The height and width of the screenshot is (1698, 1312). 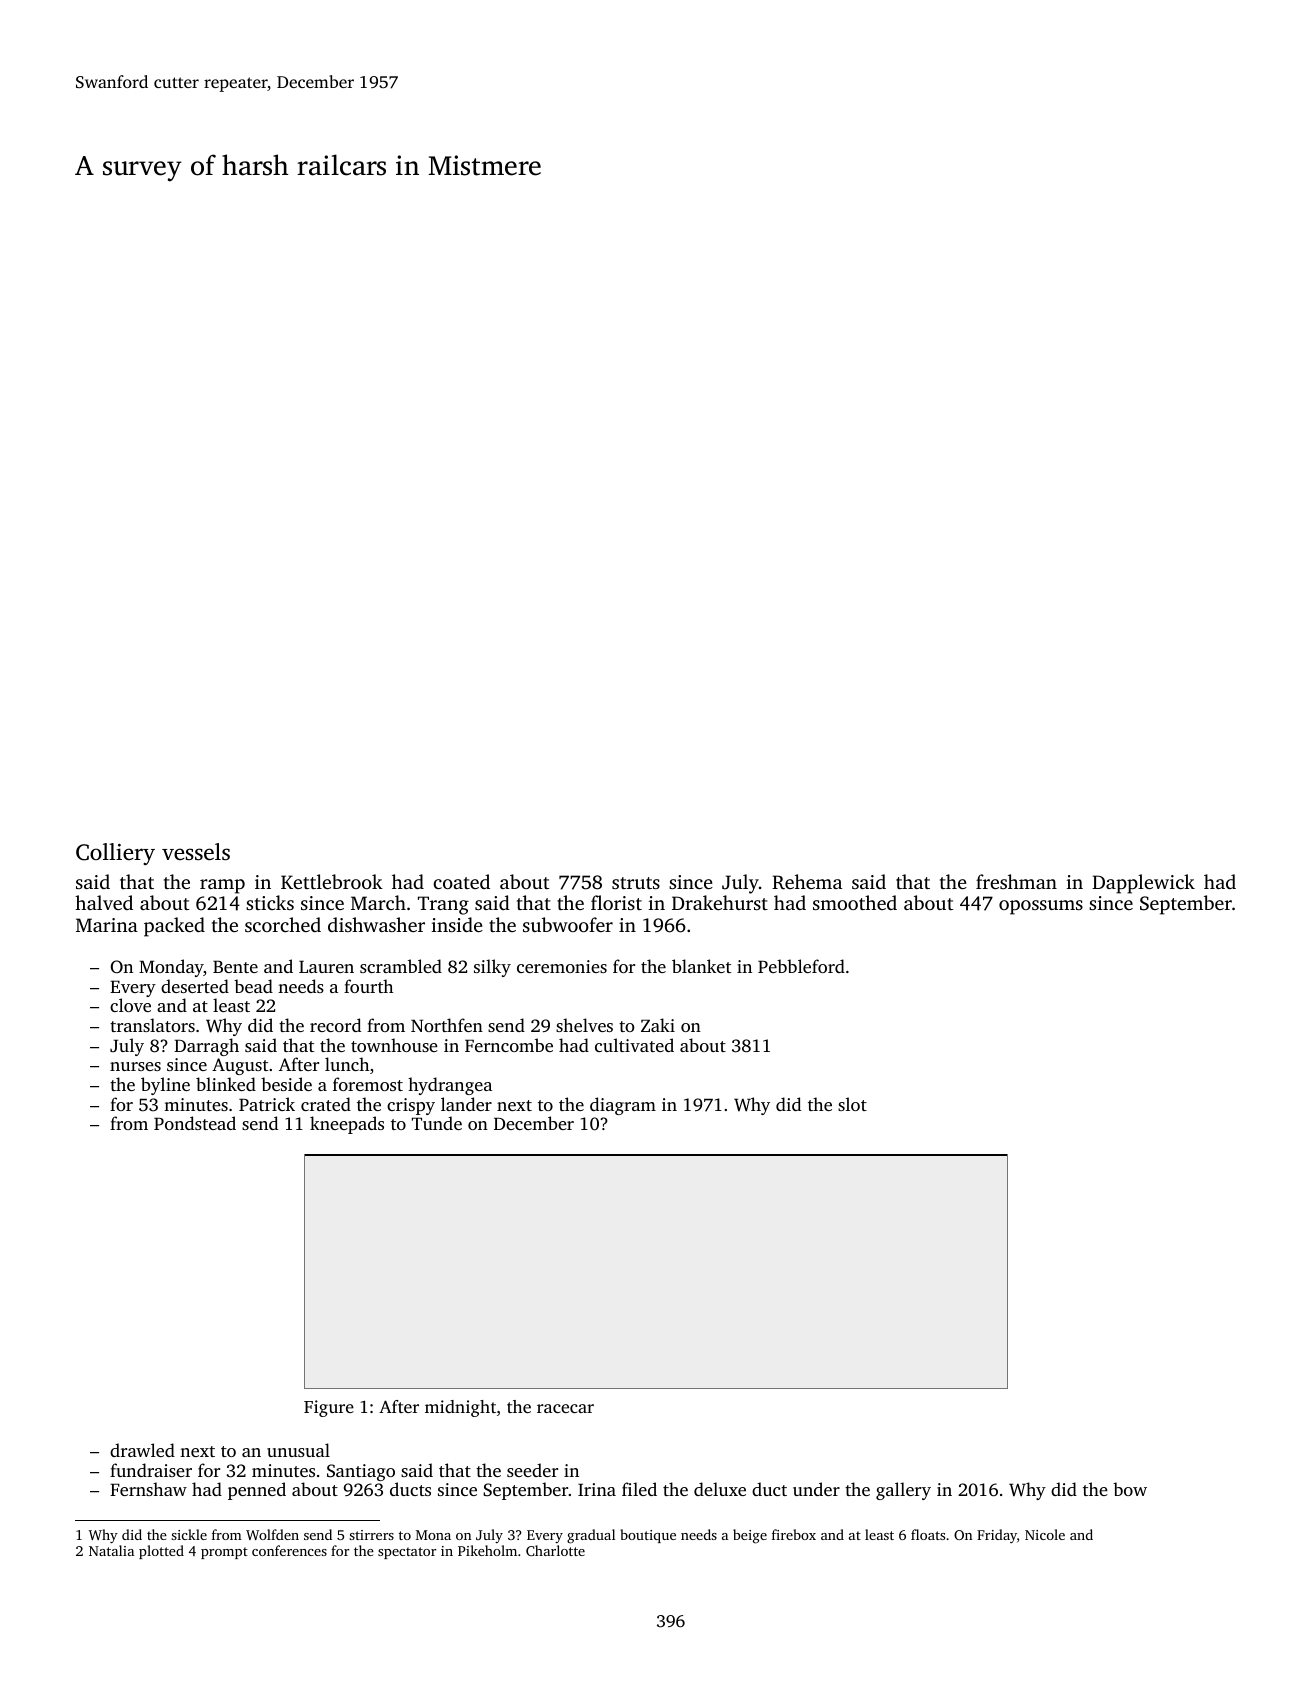 What do you see at coordinates (565, 1408) in the screenshot?
I see `racecar` at bounding box center [565, 1408].
